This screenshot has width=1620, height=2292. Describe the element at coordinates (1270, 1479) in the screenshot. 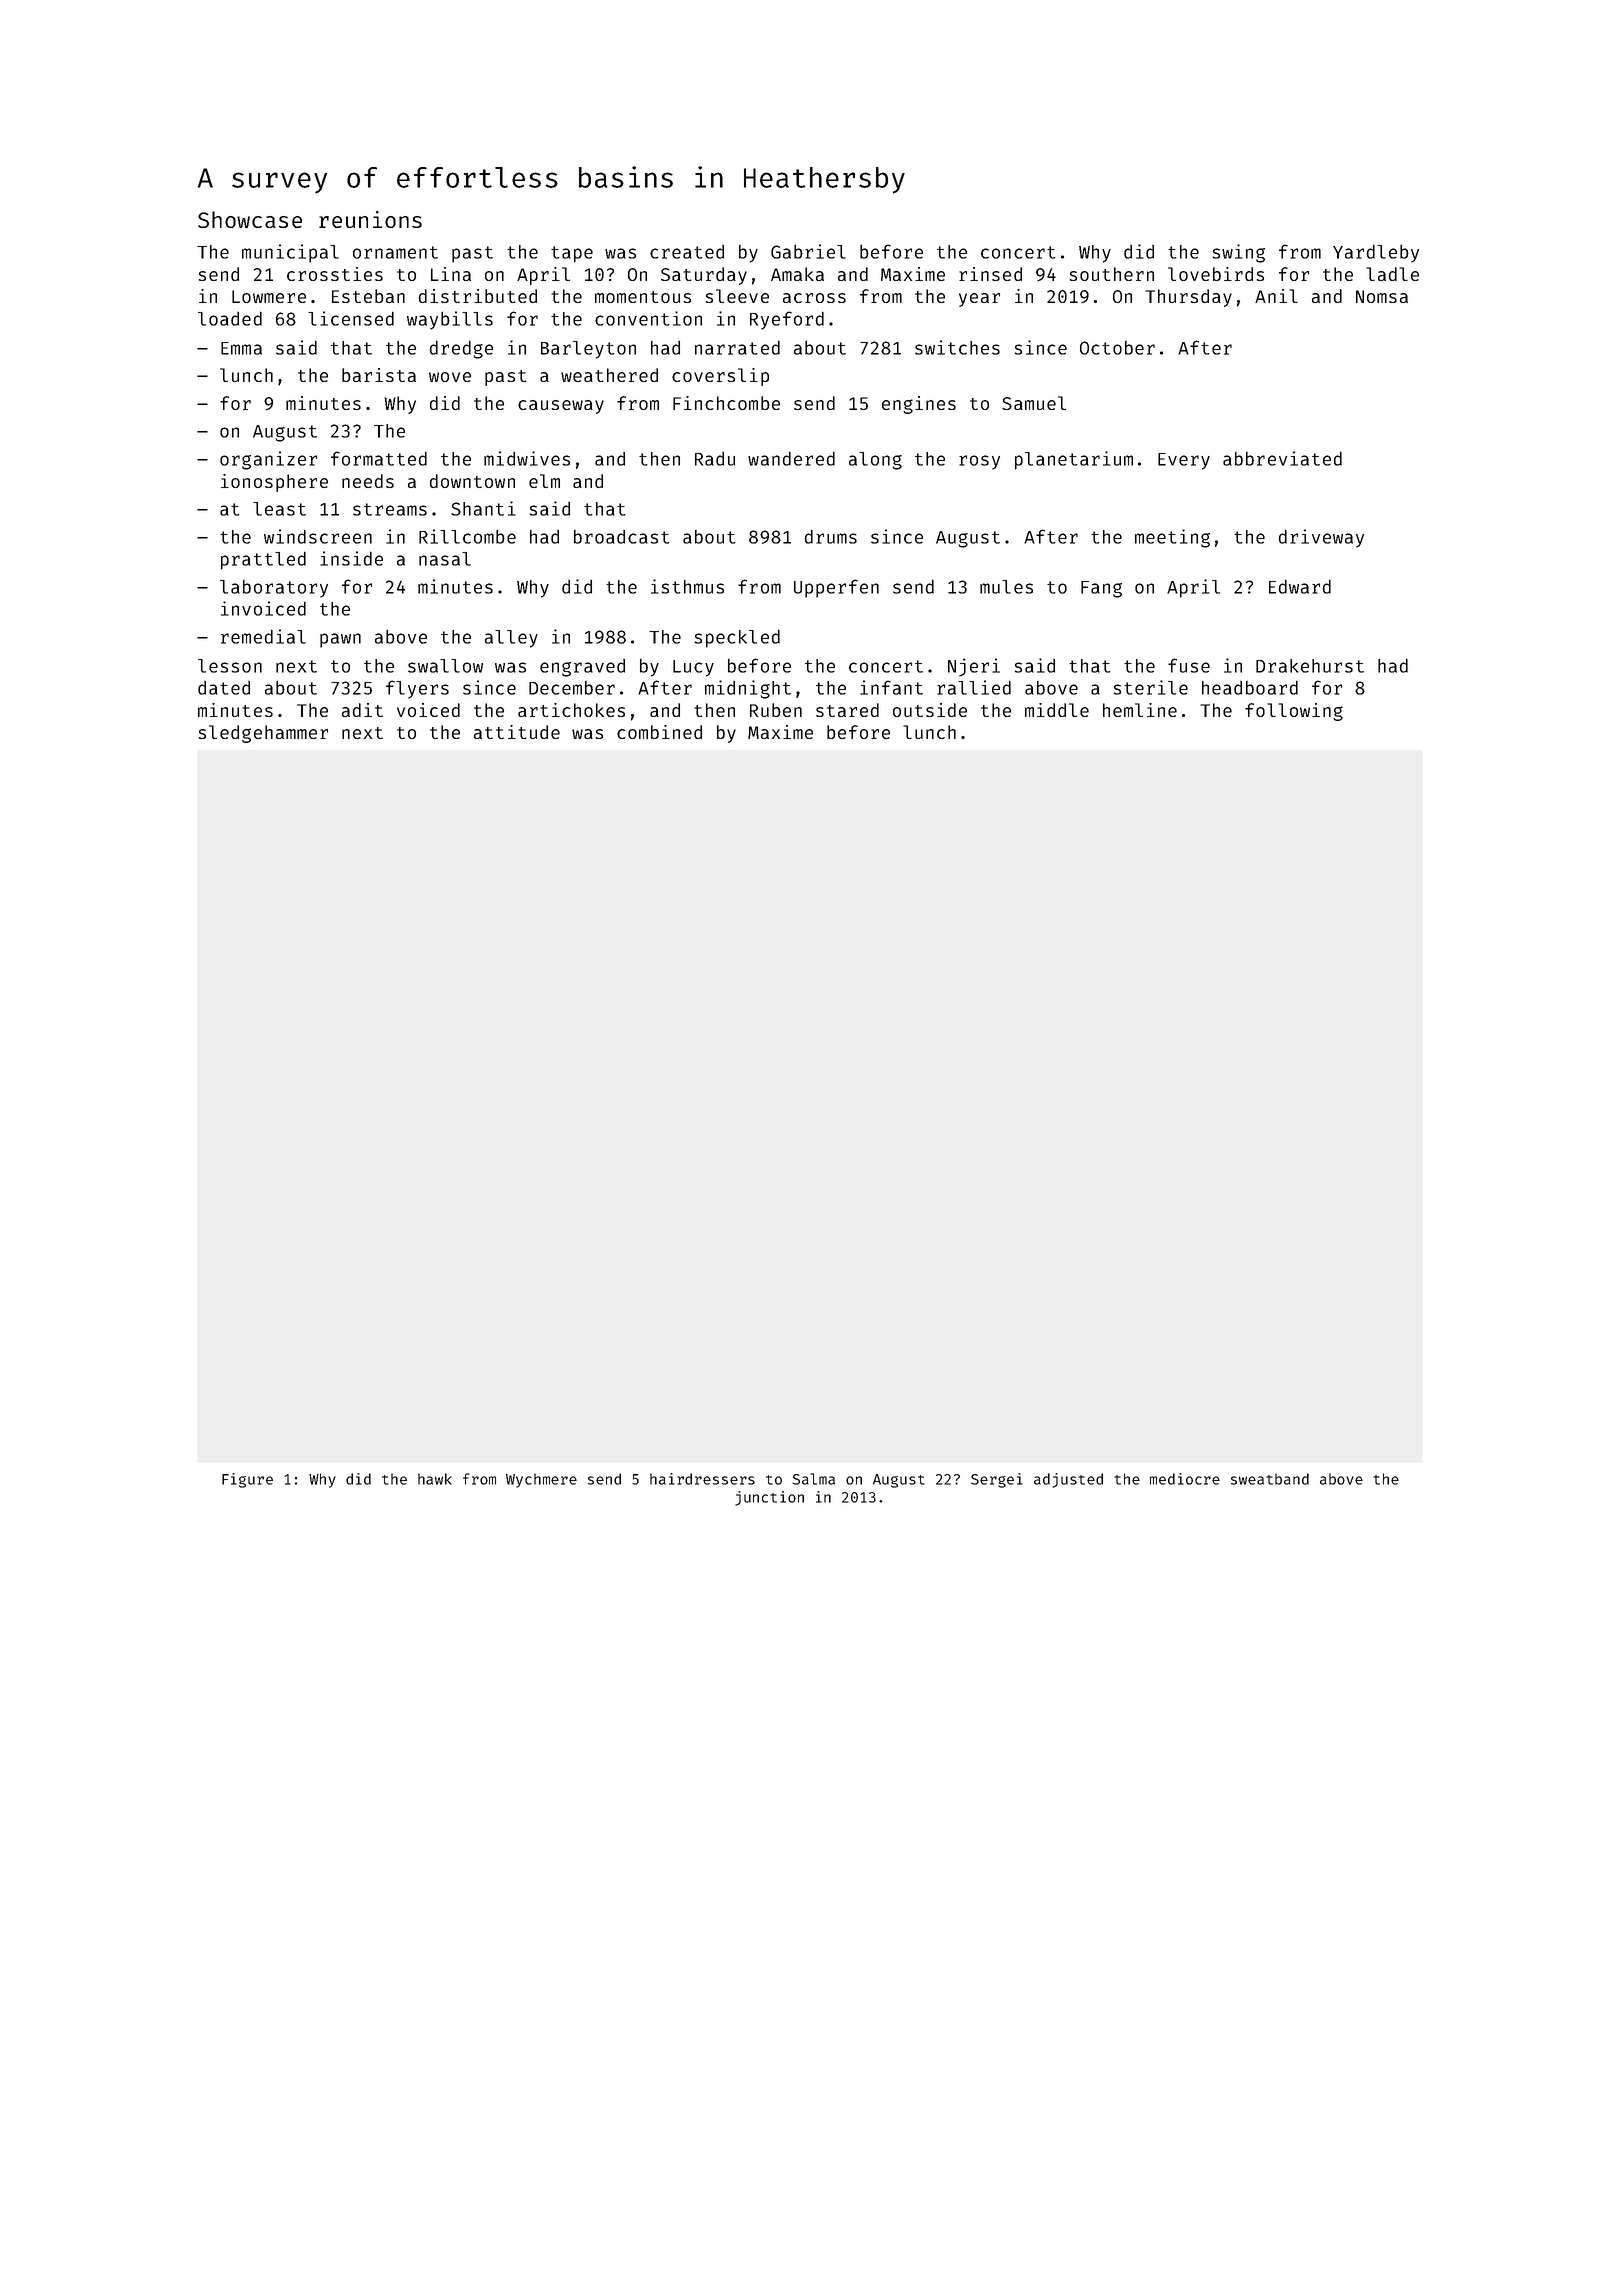

I see `sweatband` at that location.
